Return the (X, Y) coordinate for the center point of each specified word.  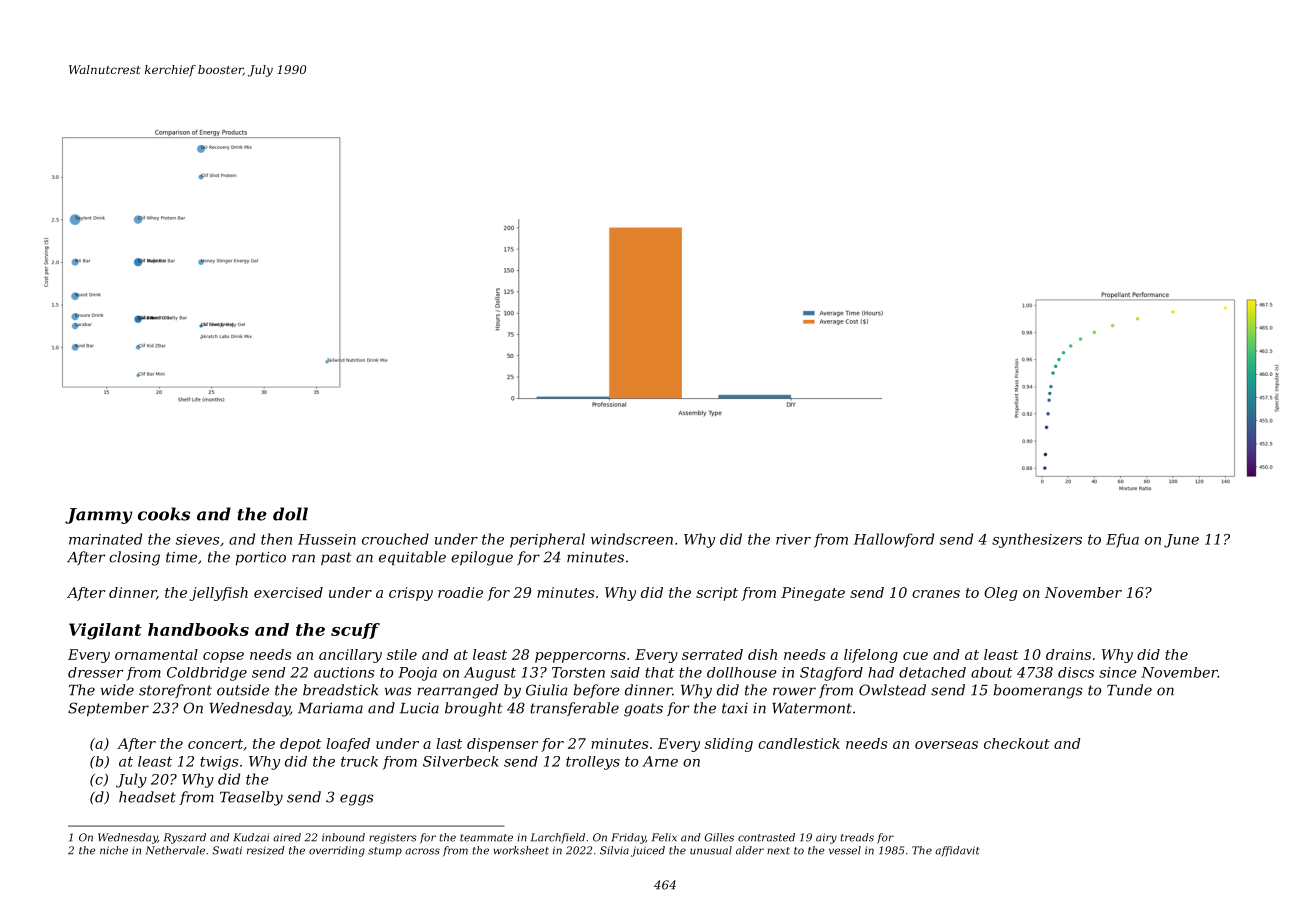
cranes (936, 594)
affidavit (957, 851)
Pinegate (813, 594)
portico (261, 558)
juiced (648, 851)
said (625, 672)
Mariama (330, 708)
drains (1068, 654)
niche (114, 850)
